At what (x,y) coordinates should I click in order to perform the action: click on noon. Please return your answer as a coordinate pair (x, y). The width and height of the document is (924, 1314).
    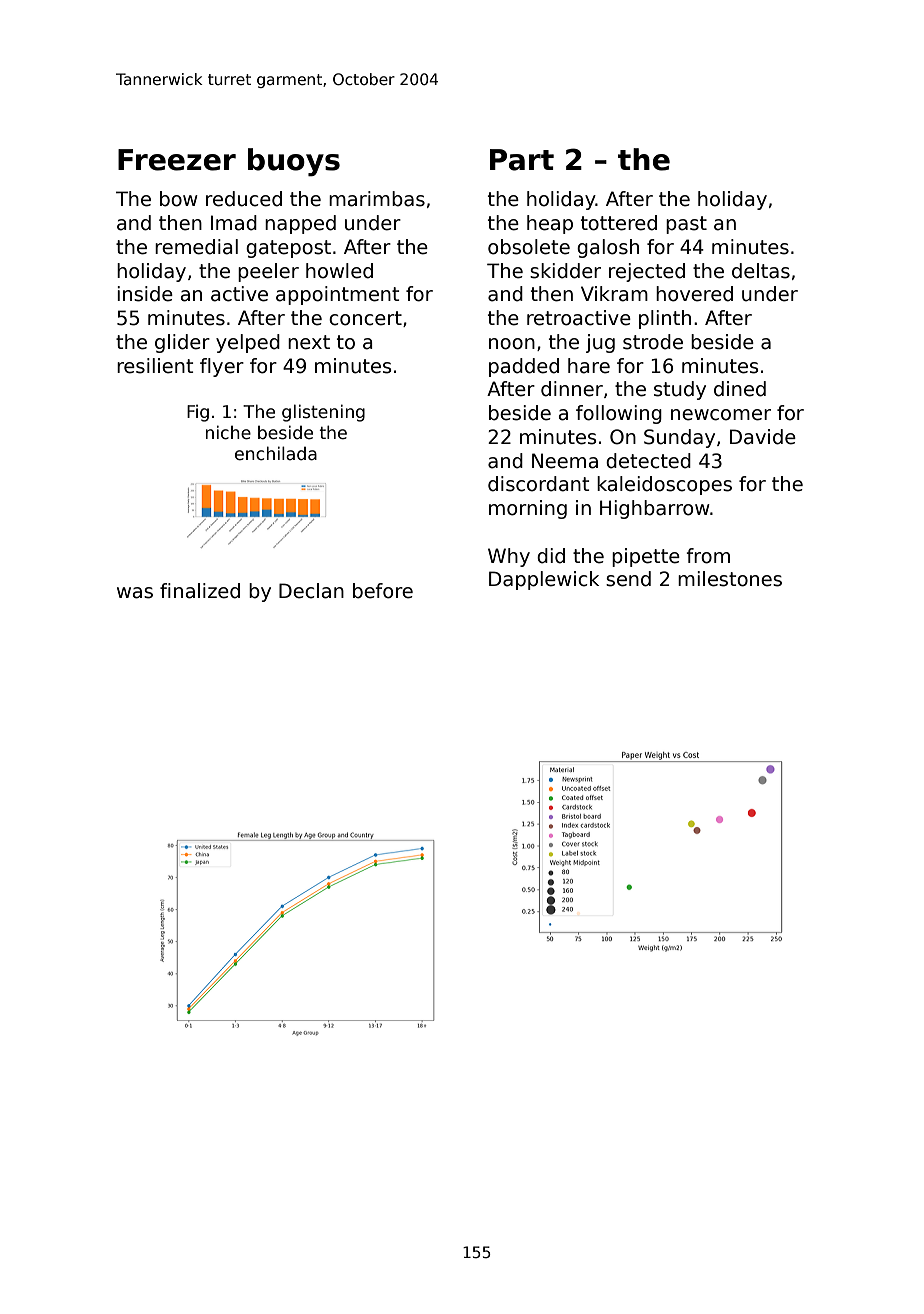
    Looking at the image, I should click on (512, 344).
